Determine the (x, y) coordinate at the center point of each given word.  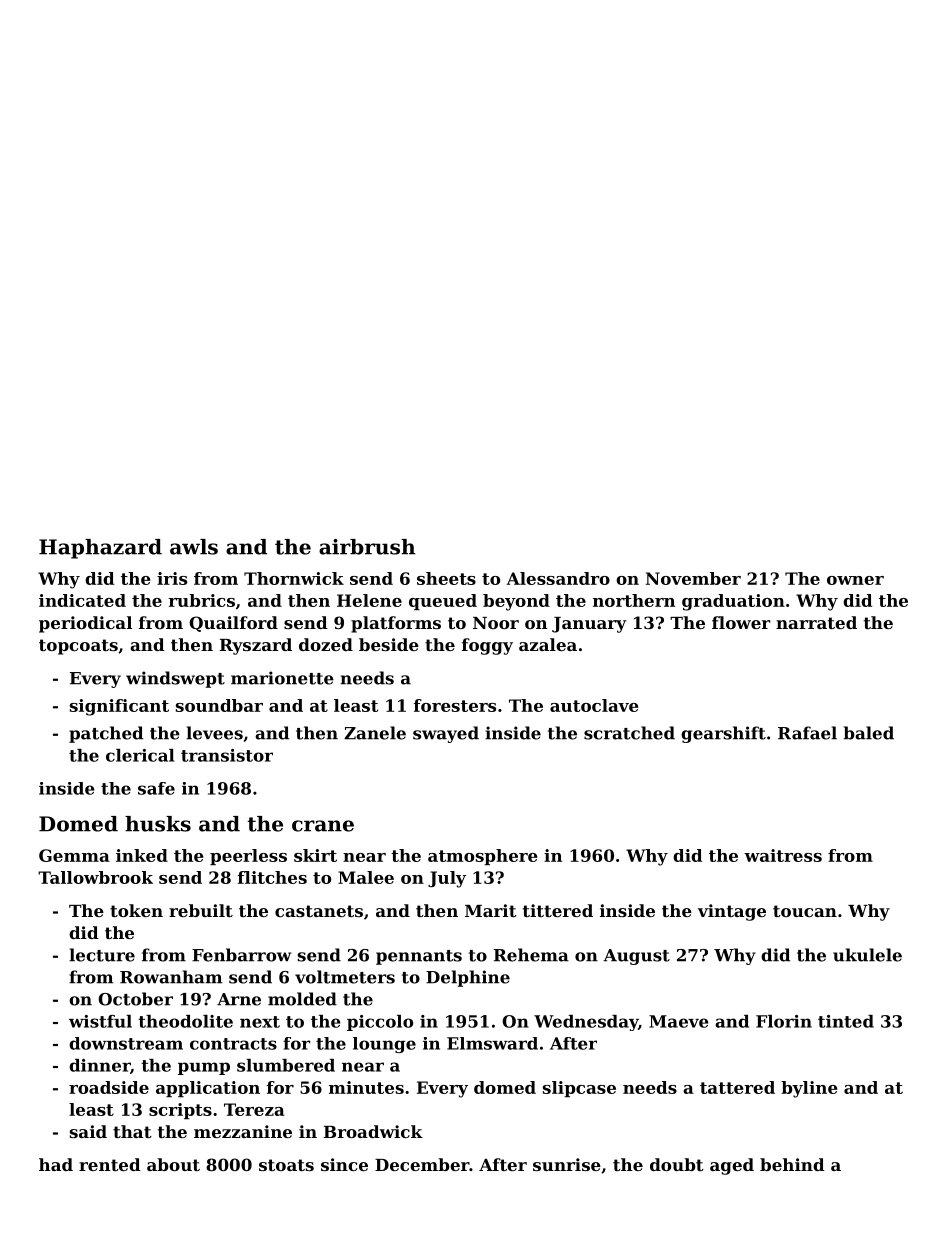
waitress (783, 855)
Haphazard (100, 549)
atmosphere (483, 857)
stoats (286, 1165)
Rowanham (171, 977)
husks (158, 824)
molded (302, 999)
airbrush (367, 547)
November (693, 578)
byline (809, 1089)
